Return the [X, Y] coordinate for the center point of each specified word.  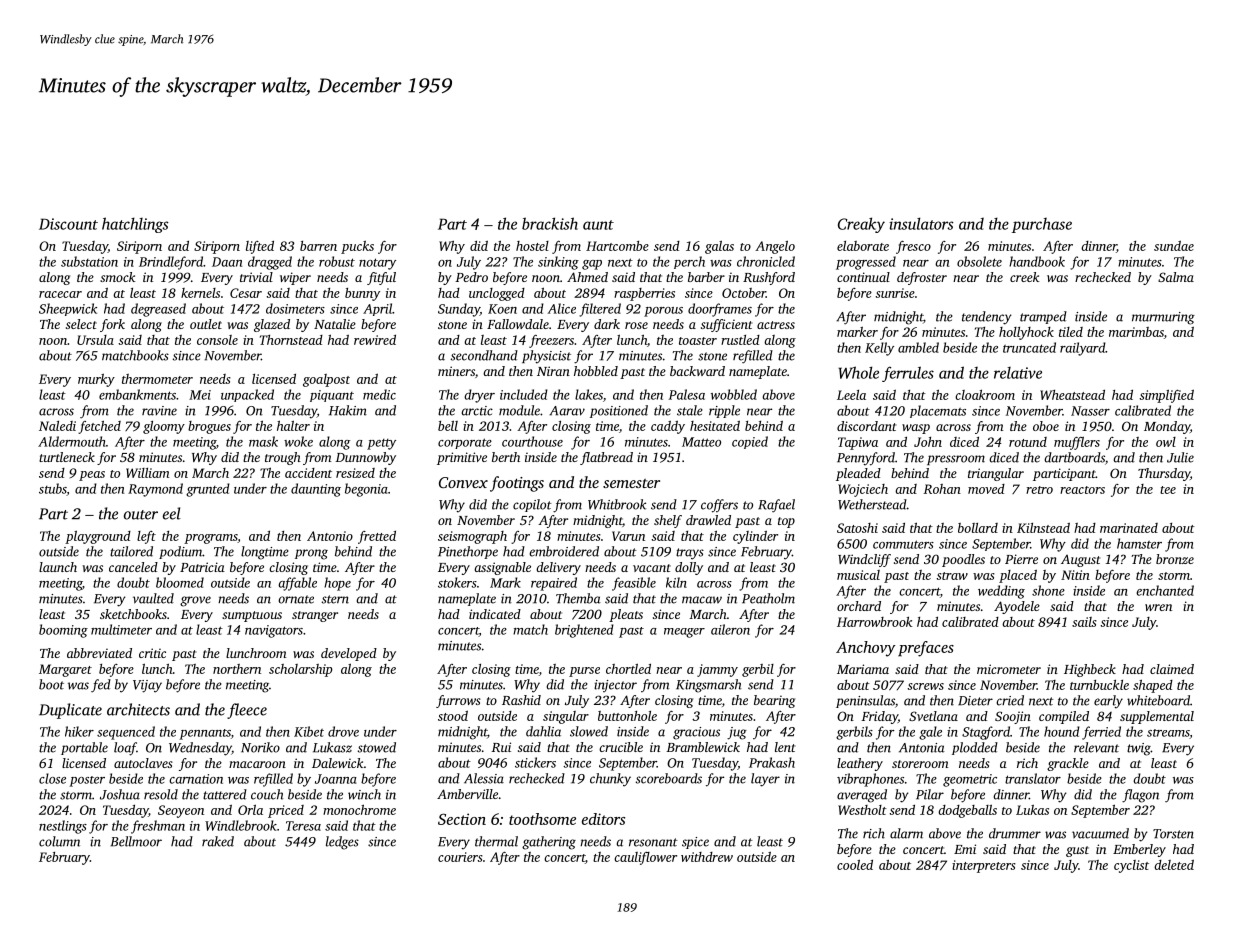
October [744, 293]
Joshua [120, 794]
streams [1168, 734]
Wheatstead [1072, 395]
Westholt [862, 810]
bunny [362, 294]
